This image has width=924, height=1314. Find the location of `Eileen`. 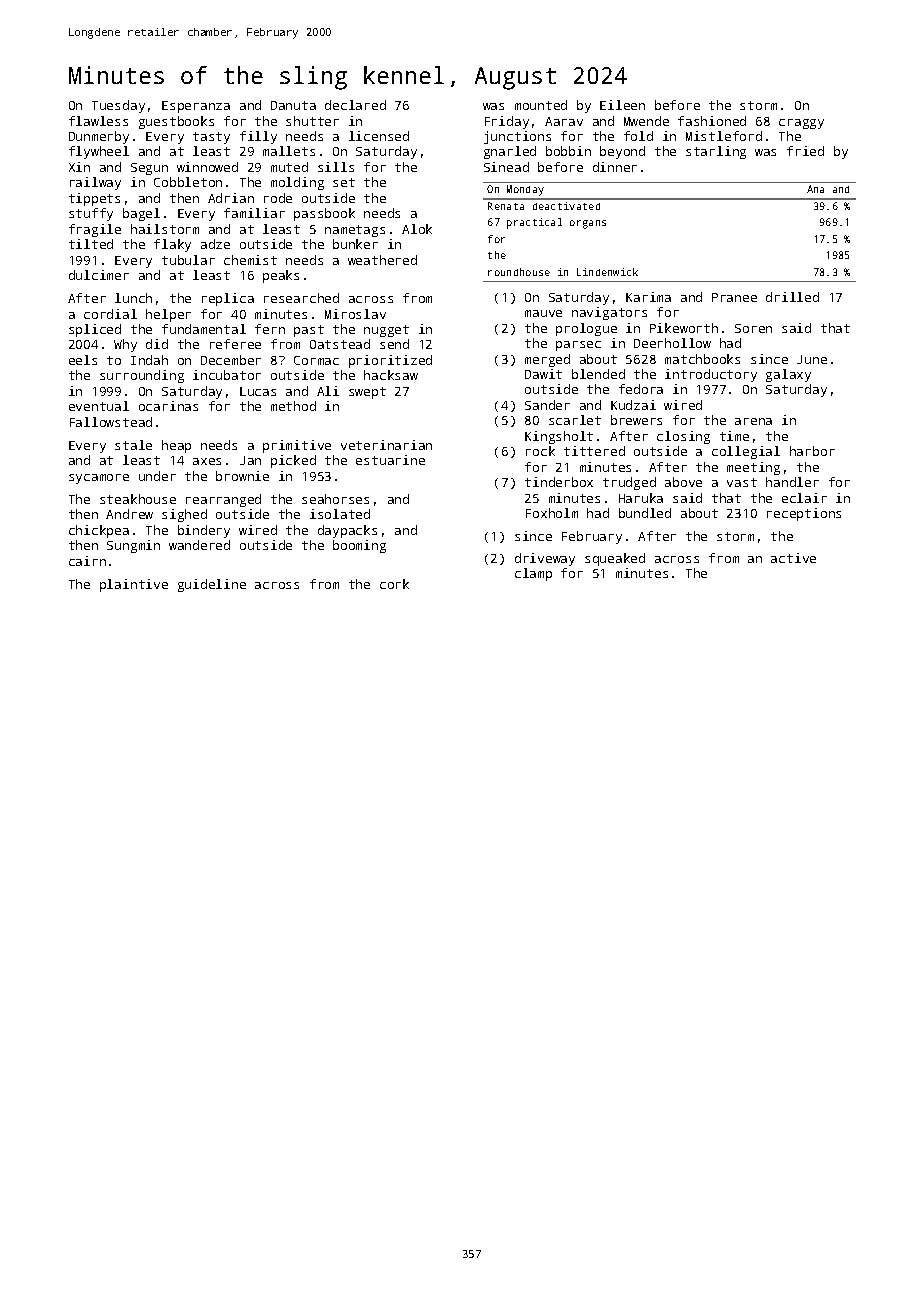

Eileen is located at coordinates (622, 105).
